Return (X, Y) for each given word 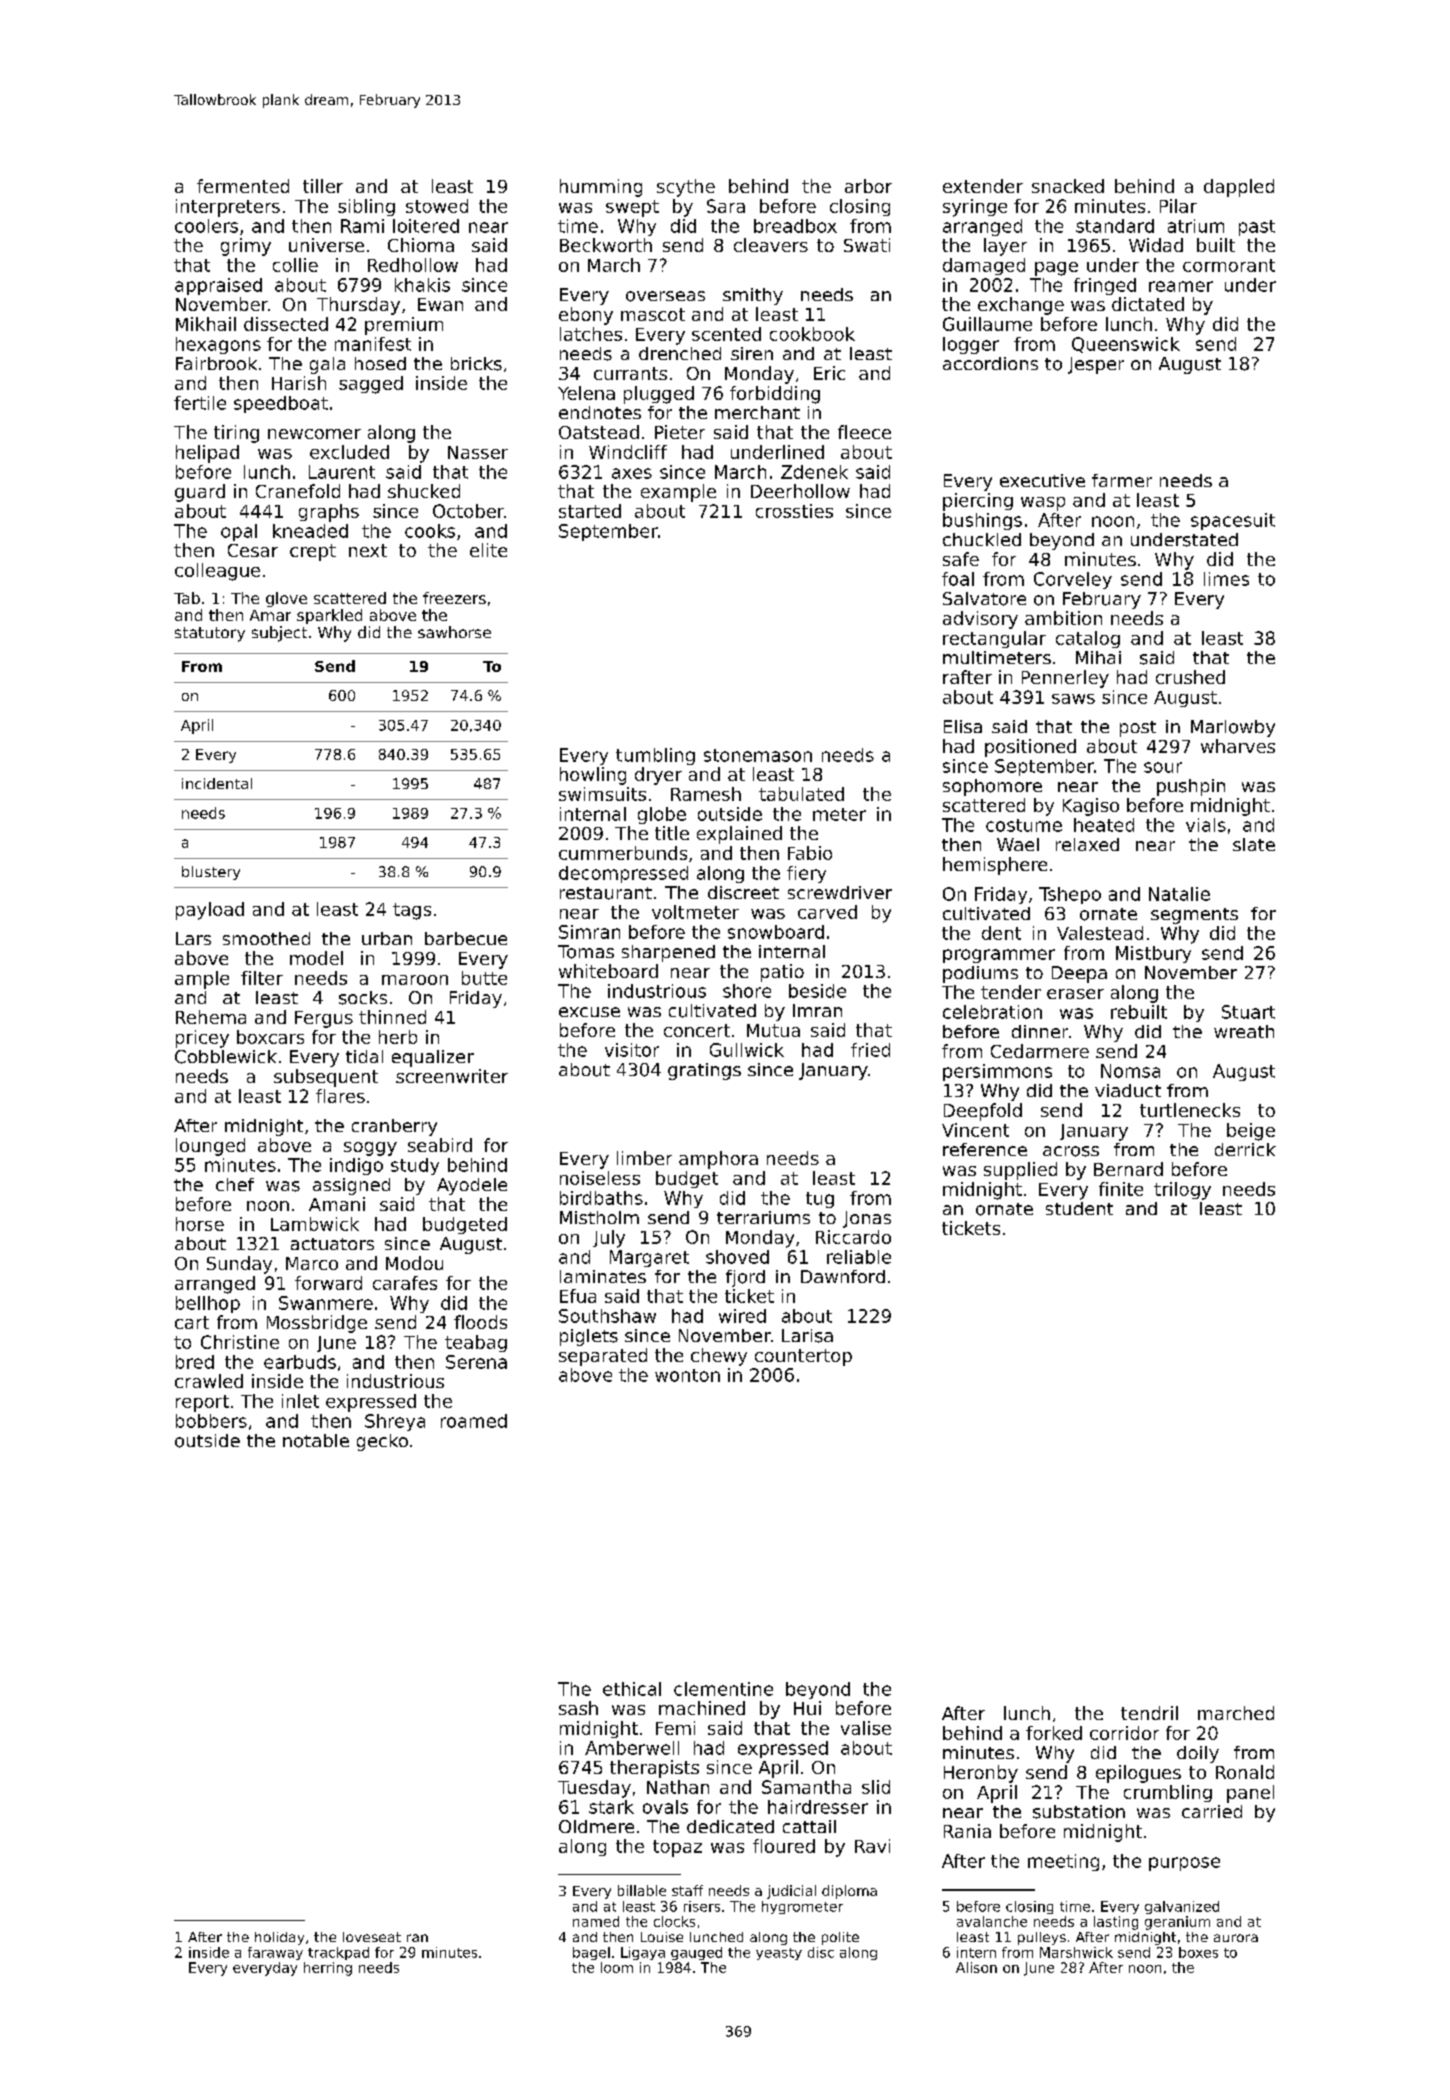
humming (601, 188)
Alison (976, 1967)
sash (578, 1708)
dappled (1239, 188)
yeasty (779, 1954)
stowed (437, 206)
